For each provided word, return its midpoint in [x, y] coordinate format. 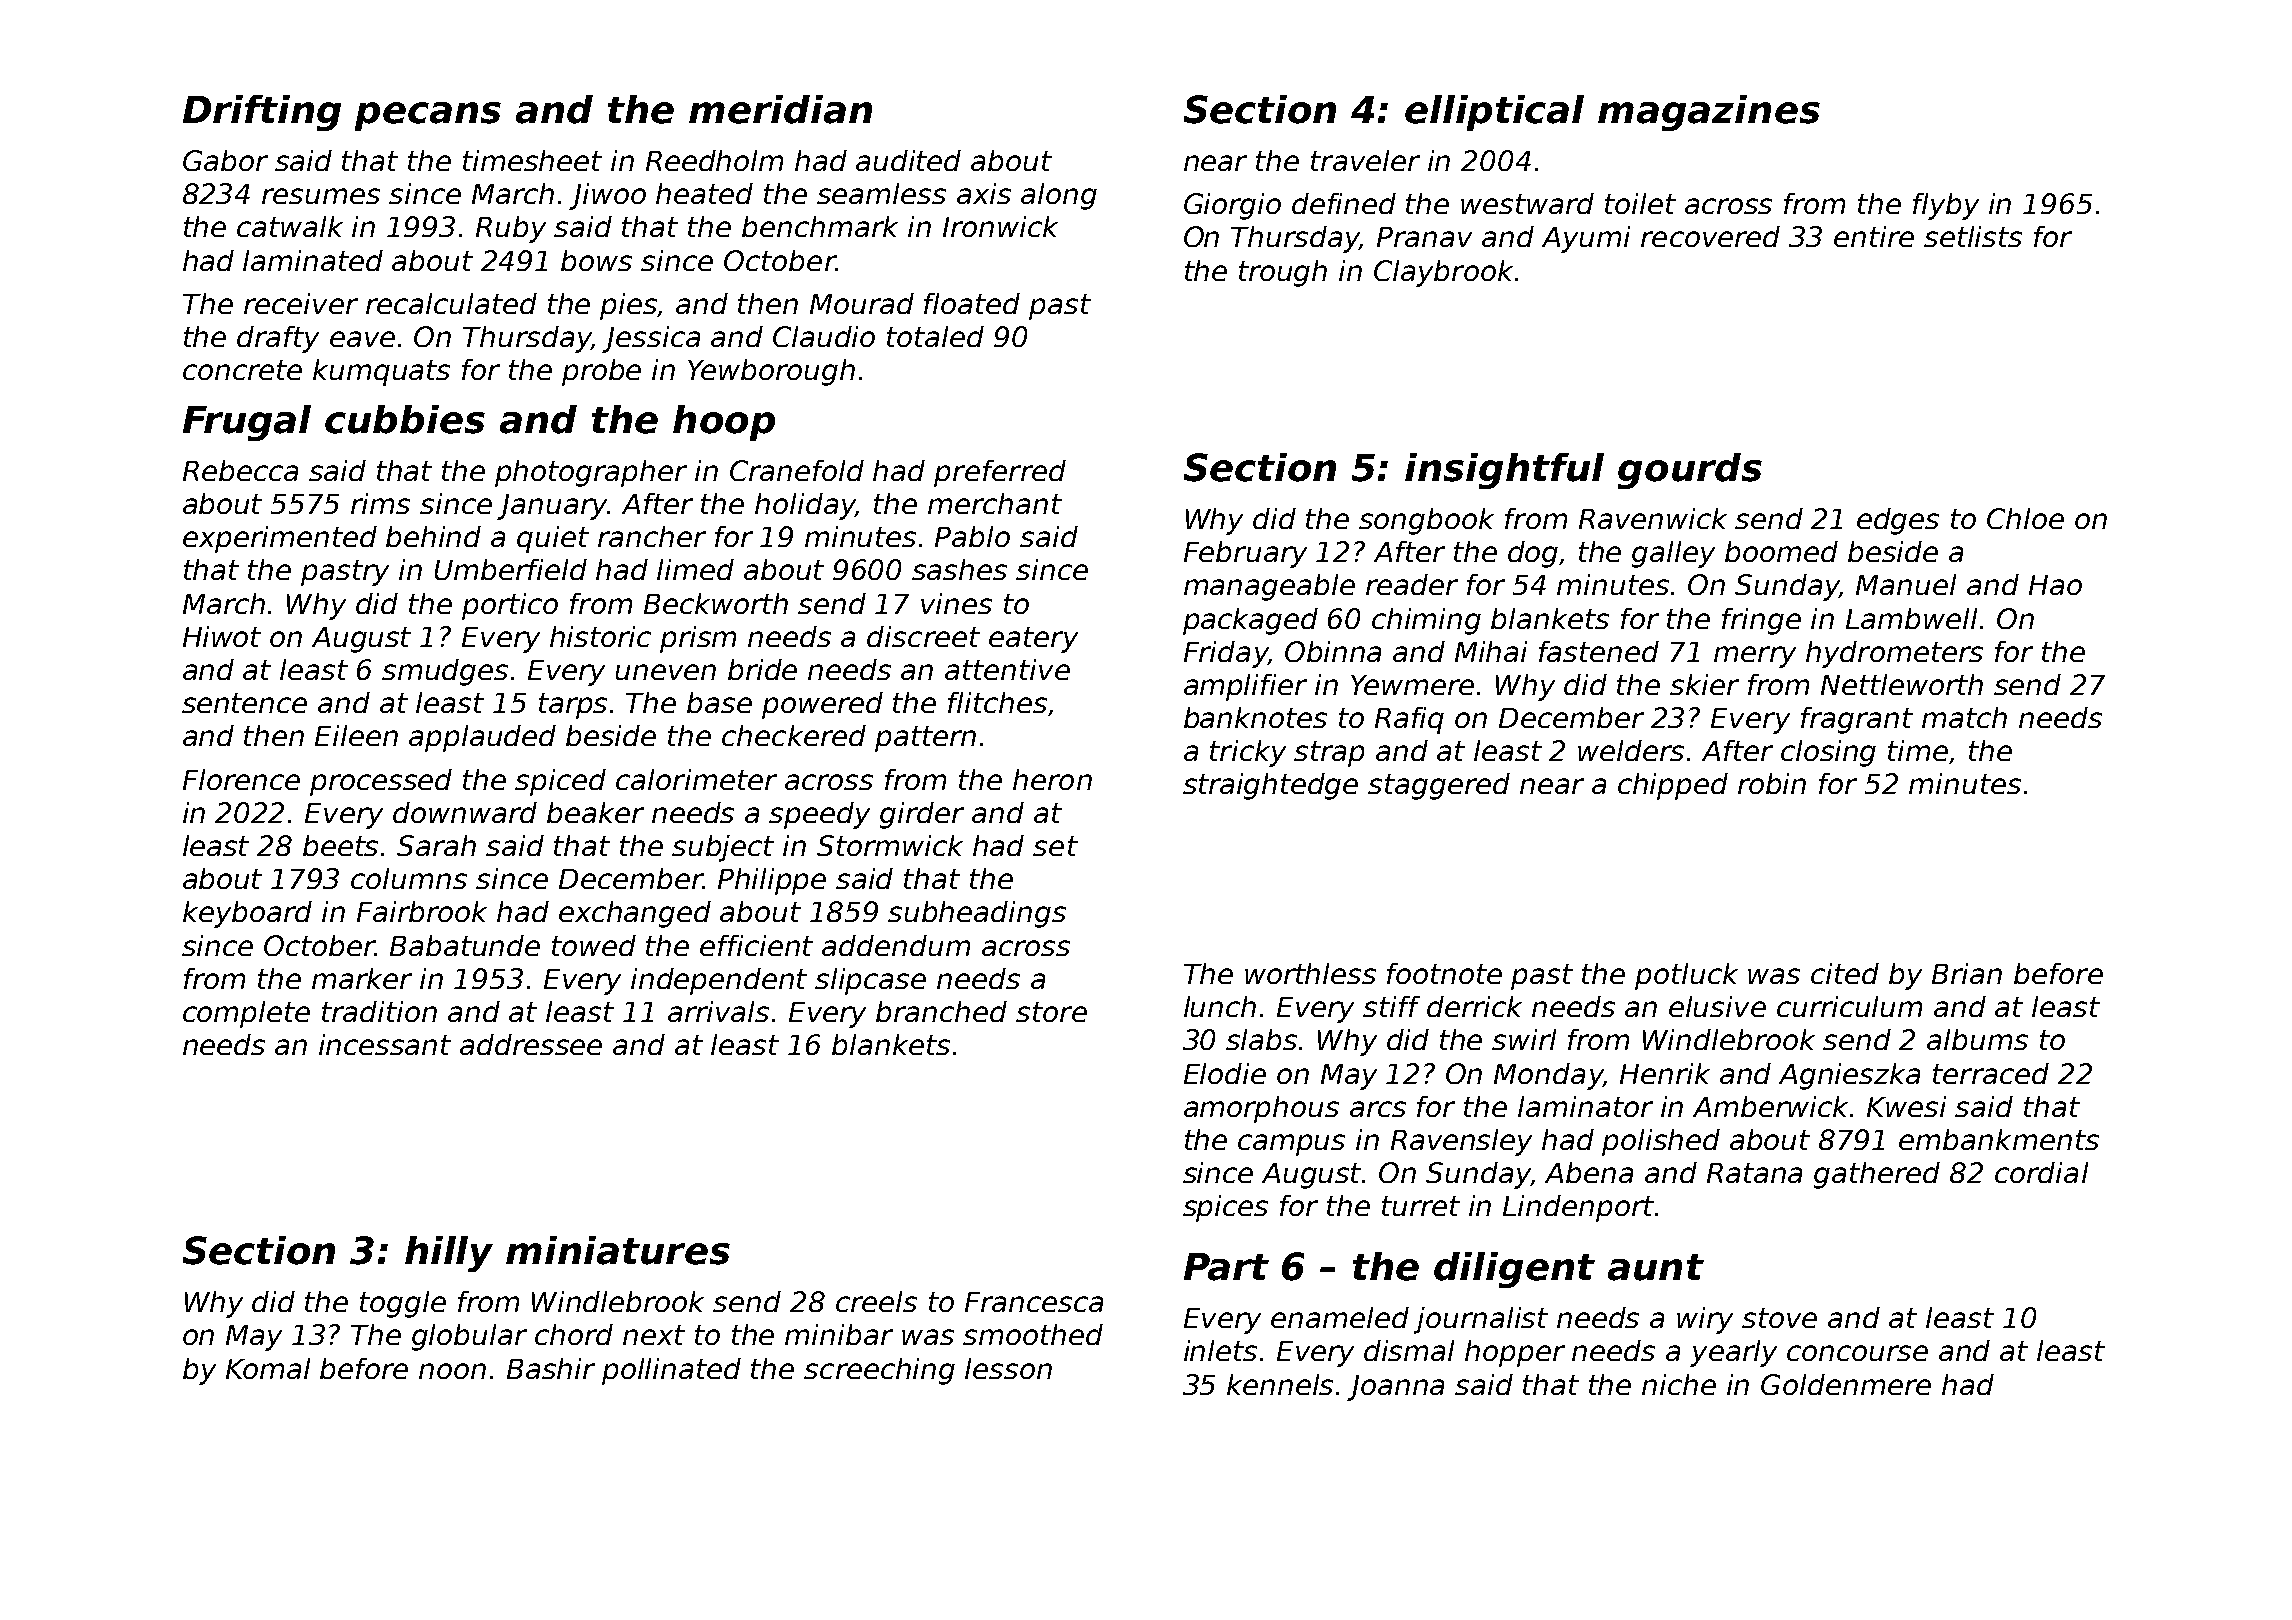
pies [629, 306]
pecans [428, 116]
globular [469, 1337]
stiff [1391, 1006]
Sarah [436, 845]
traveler [1365, 160]
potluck [1686, 976]
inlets [1220, 1350]
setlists [1973, 236]
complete [246, 1014]
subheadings [977, 914]
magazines [1709, 113]
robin [1772, 783]
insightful [1504, 471]
